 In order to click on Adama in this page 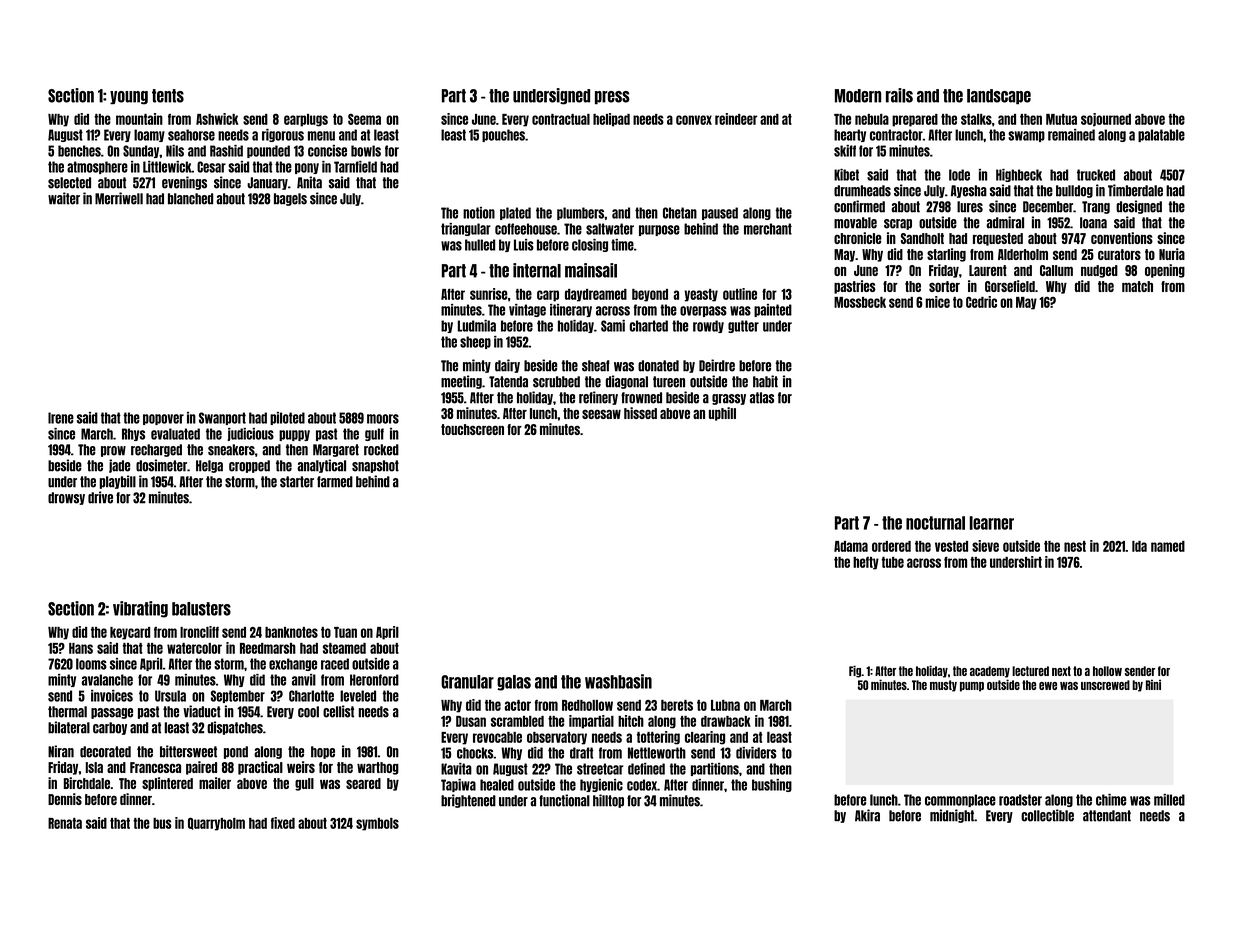, I will do `click(851, 546)`.
